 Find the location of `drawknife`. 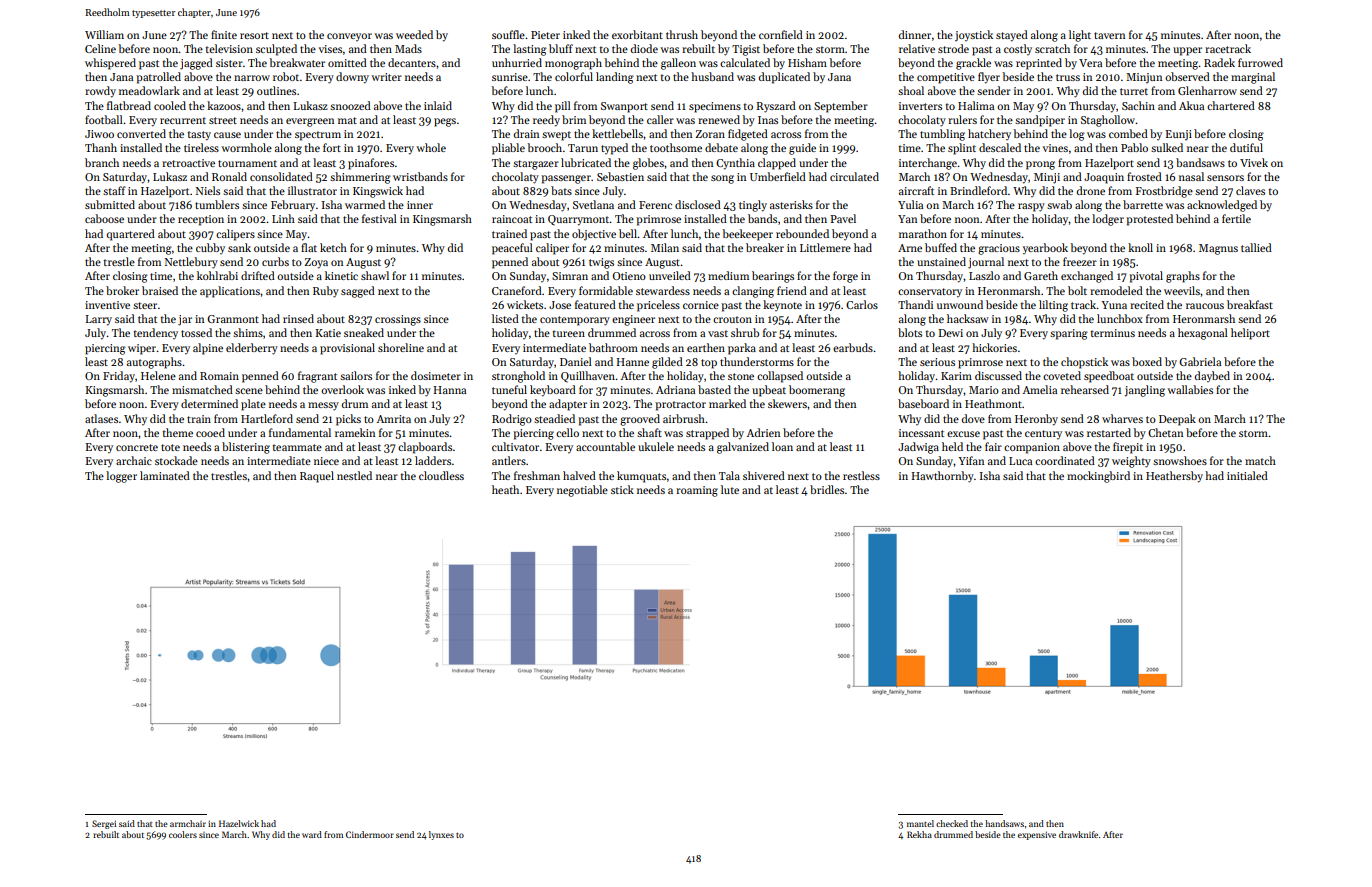

drawknife is located at coordinates (1078, 834).
